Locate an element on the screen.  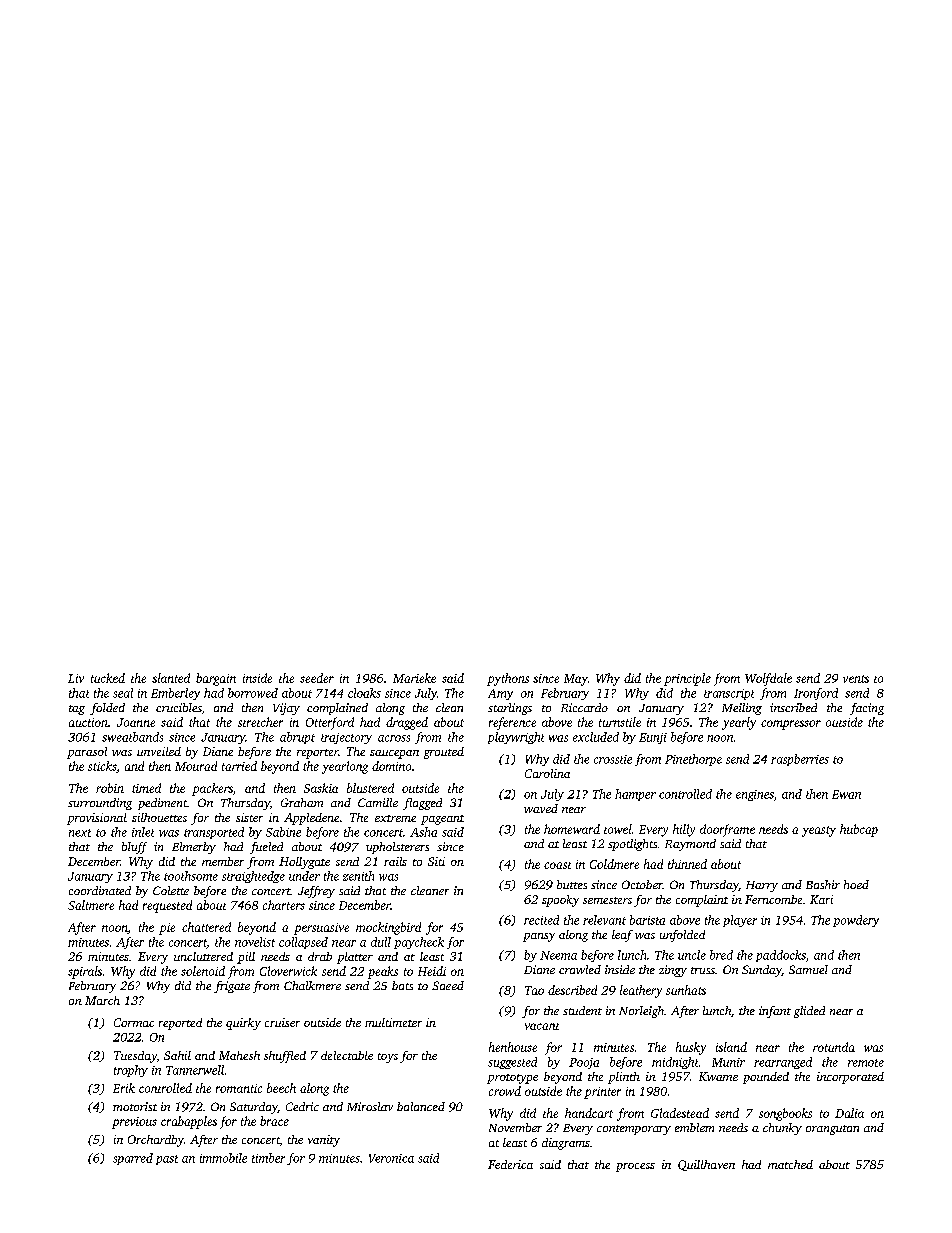
midnight is located at coordinates (675, 1063).
